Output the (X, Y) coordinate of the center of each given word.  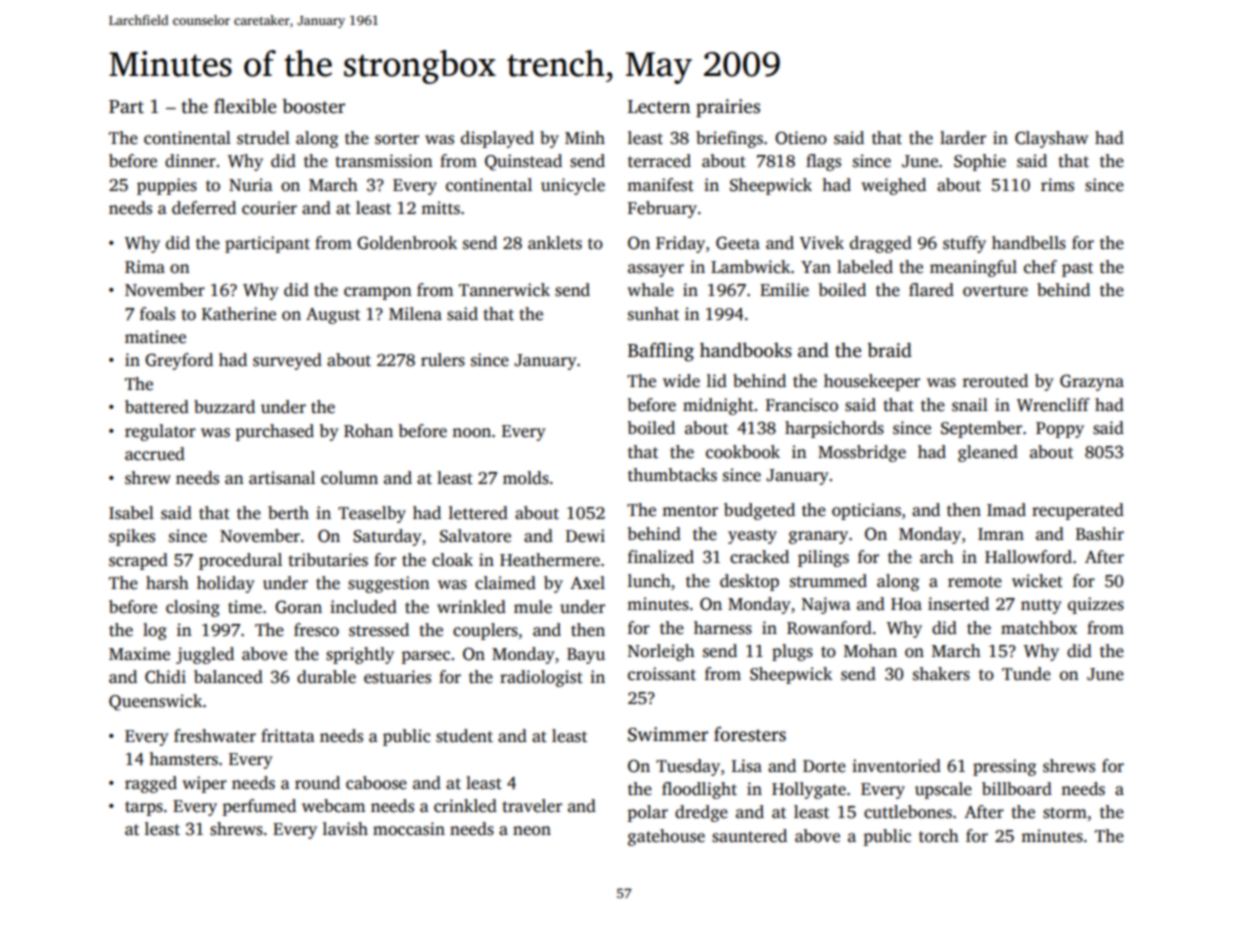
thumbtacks (672, 475)
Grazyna (1092, 382)
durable (326, 677)
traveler (532, 806)
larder (963, 138)
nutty (1041, 606)
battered (157, 407)
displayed (497, 139)
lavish (345, 829)
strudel (263, 138)
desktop (749, 582)
